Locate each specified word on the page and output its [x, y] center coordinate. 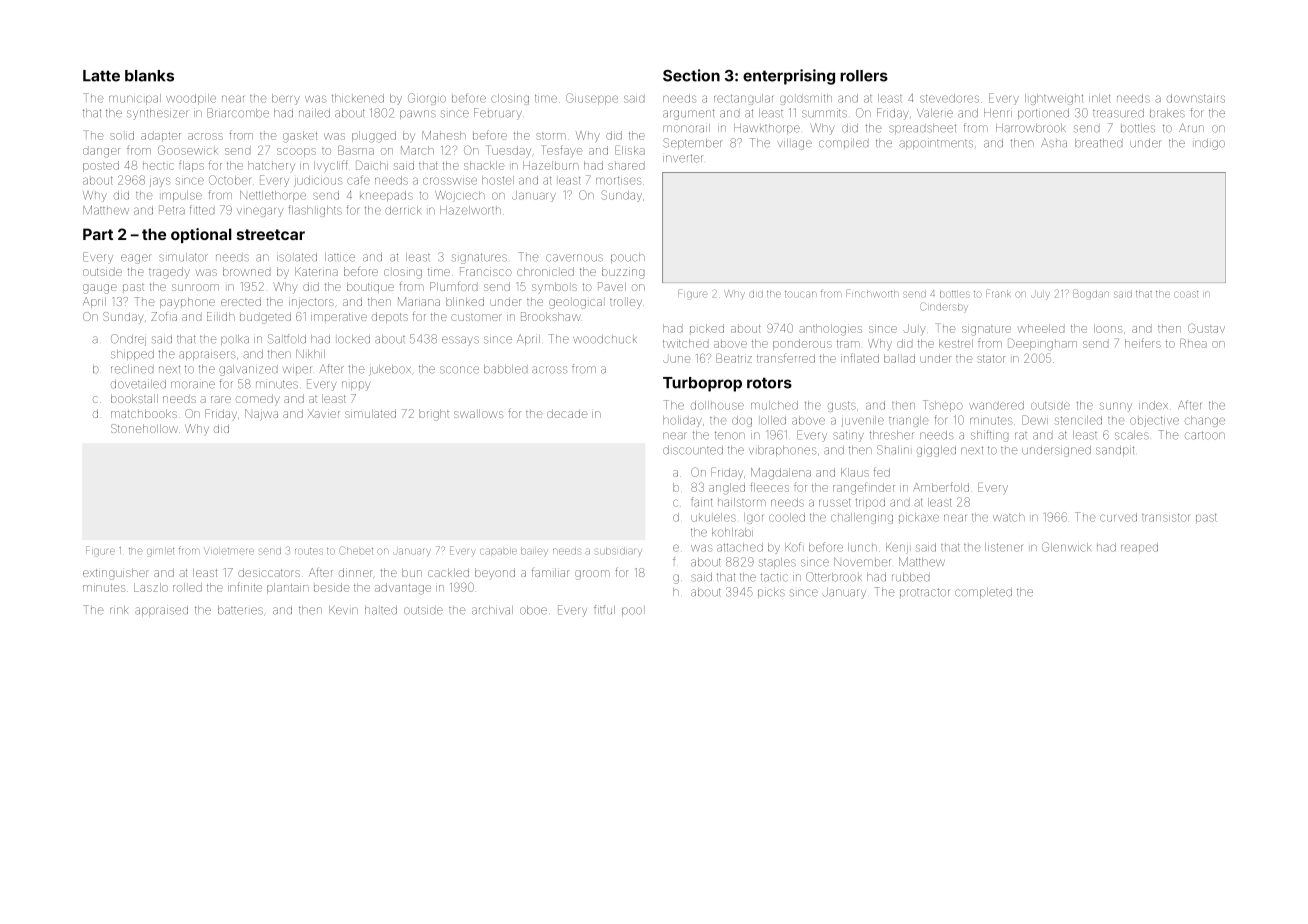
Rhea [1193, 343]
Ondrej [128, 339]
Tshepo [943, 405]
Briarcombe [238, 113]
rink [119, 610]
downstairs [1196, 98]
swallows [478, 413]
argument [689, 114]
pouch [628, 258]
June [676, 359]
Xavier [324, 413]
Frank [998, 293]
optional [201, 235]
